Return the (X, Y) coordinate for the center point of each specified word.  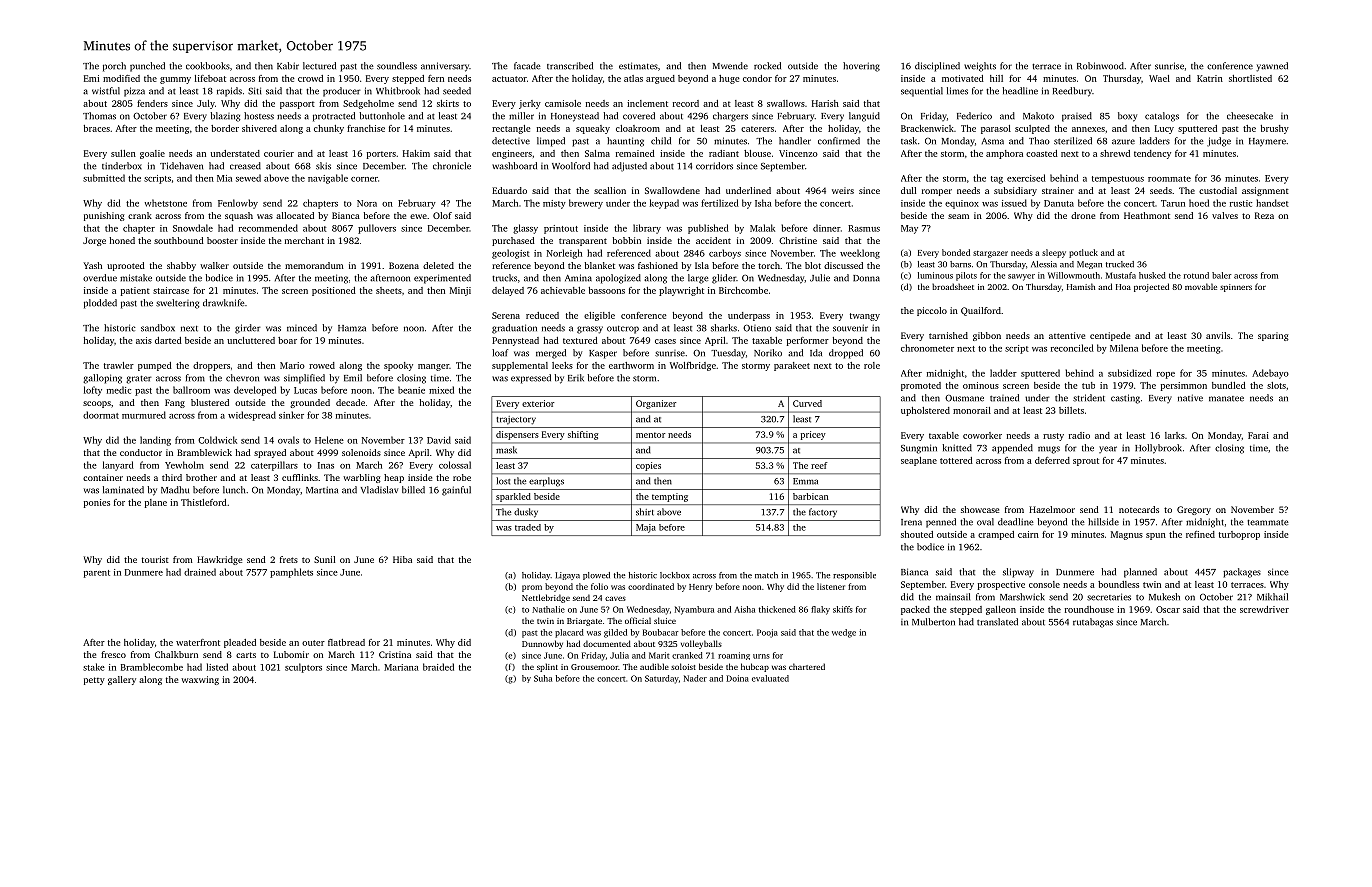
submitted (104, 178)
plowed (596, 576)
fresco (113, 654)
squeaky (593, 129)
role (872, 365)
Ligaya (567, 576)
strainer (1058, 190)
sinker (291, 415)
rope (1166, 375)
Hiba (402, 559)
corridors (714, 166)
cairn (1028, 534)
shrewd (1115, 153)
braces (97, 128)
